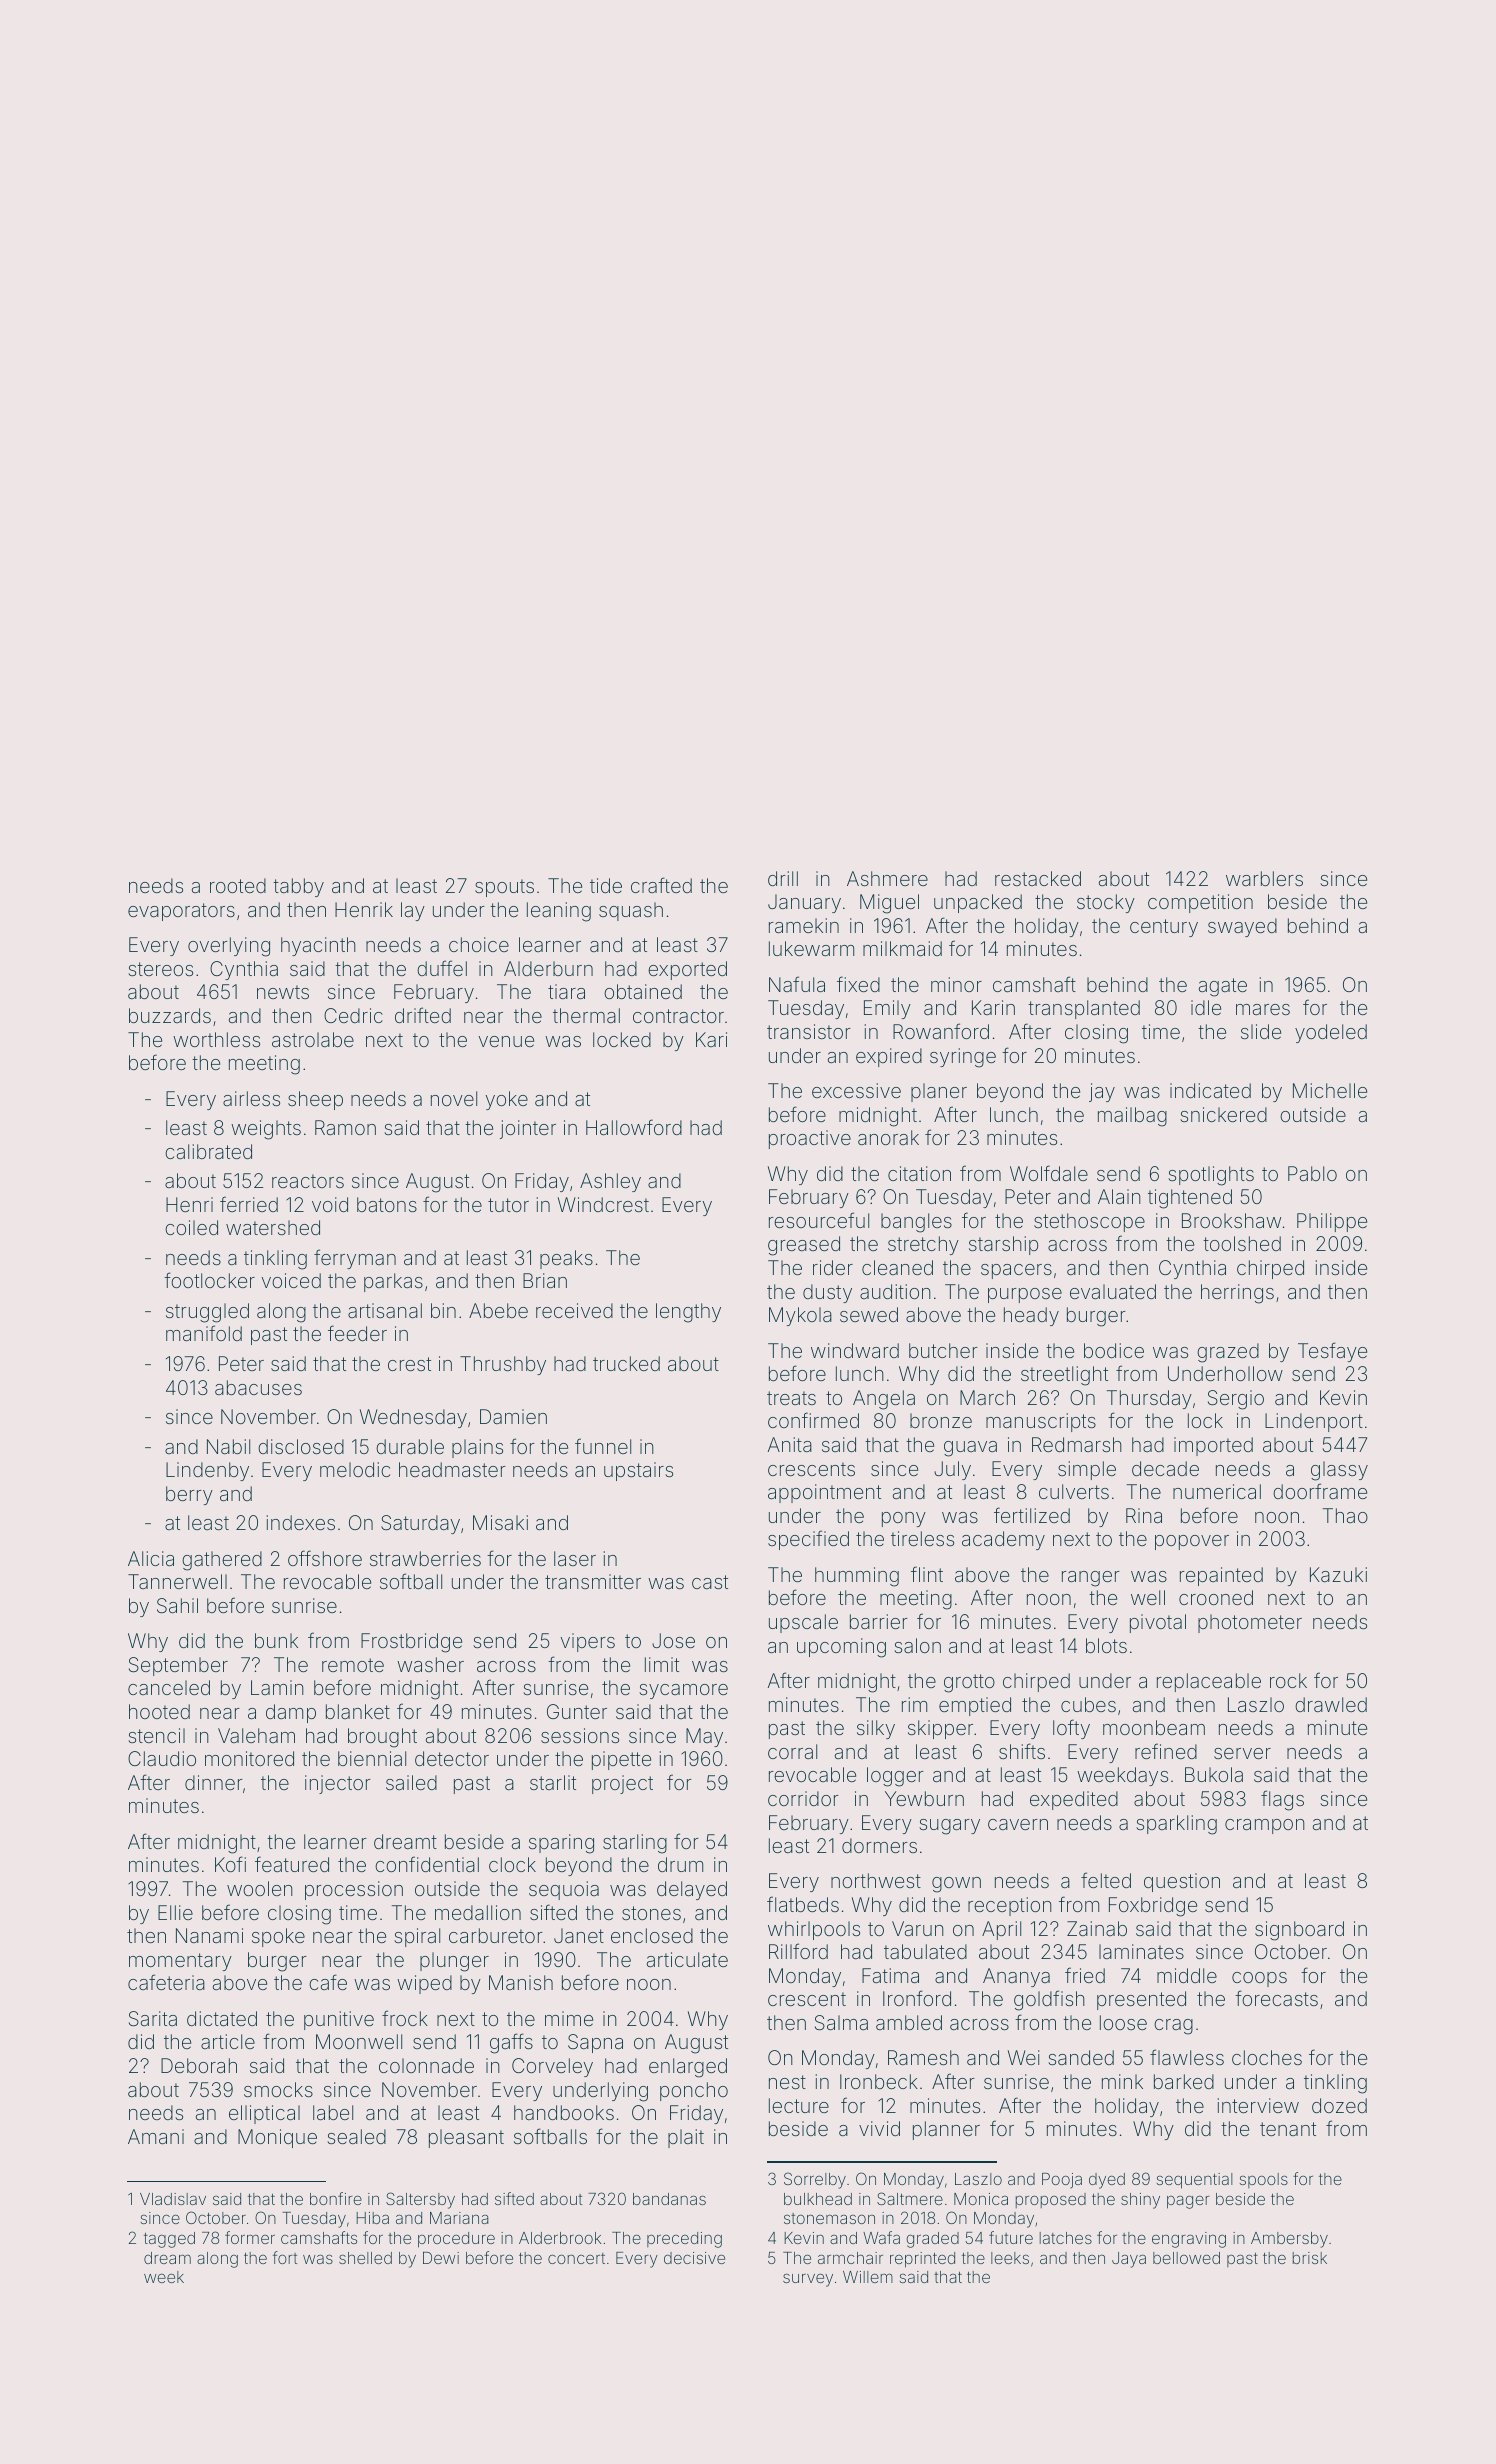 The width and height of the document is (1496, 2464). What do you see at coordinates (301, 1522) in the document?
I see `indexes` at bounding box center [301, 1522].
